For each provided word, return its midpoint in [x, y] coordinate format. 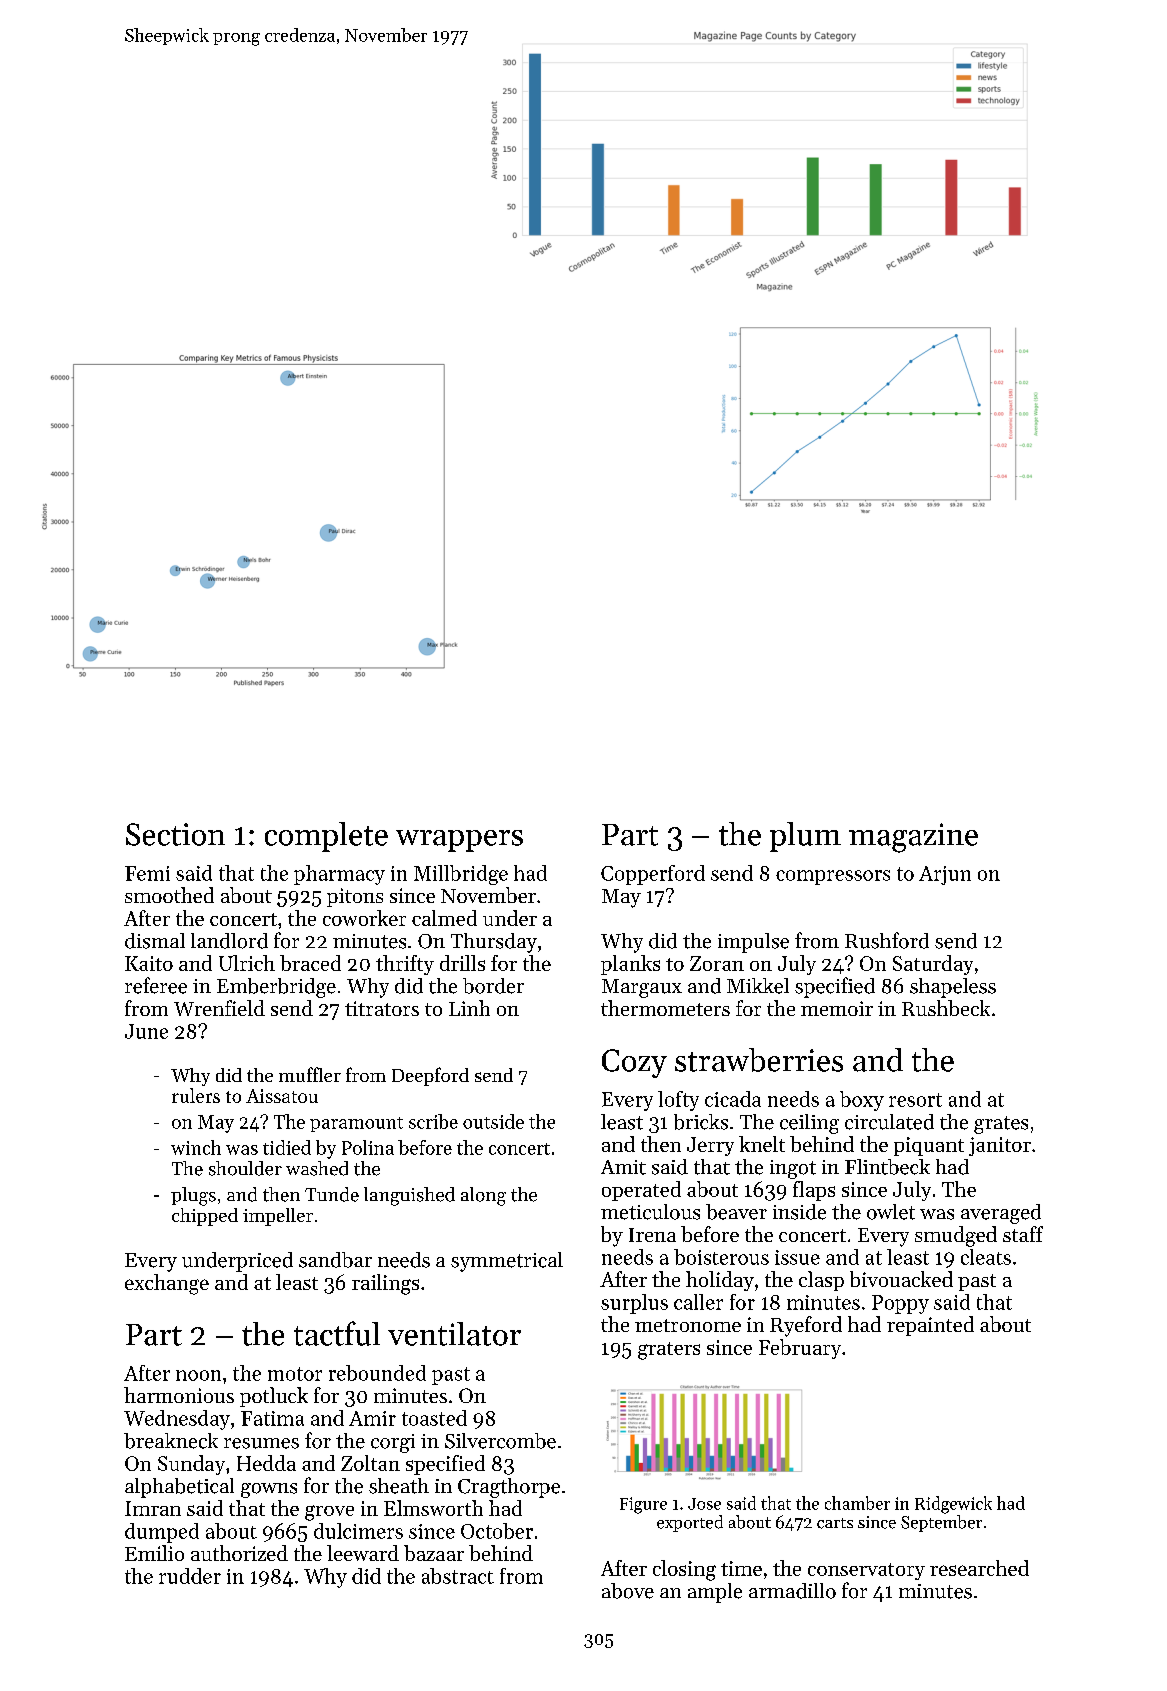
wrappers [459, 841]
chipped [205, 1217]
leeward [363, 1553]
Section [175, 834]
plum [805, 837]
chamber [857, 1503]
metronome [688, 1325]
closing [684, 1570]
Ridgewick [953, 1505]
